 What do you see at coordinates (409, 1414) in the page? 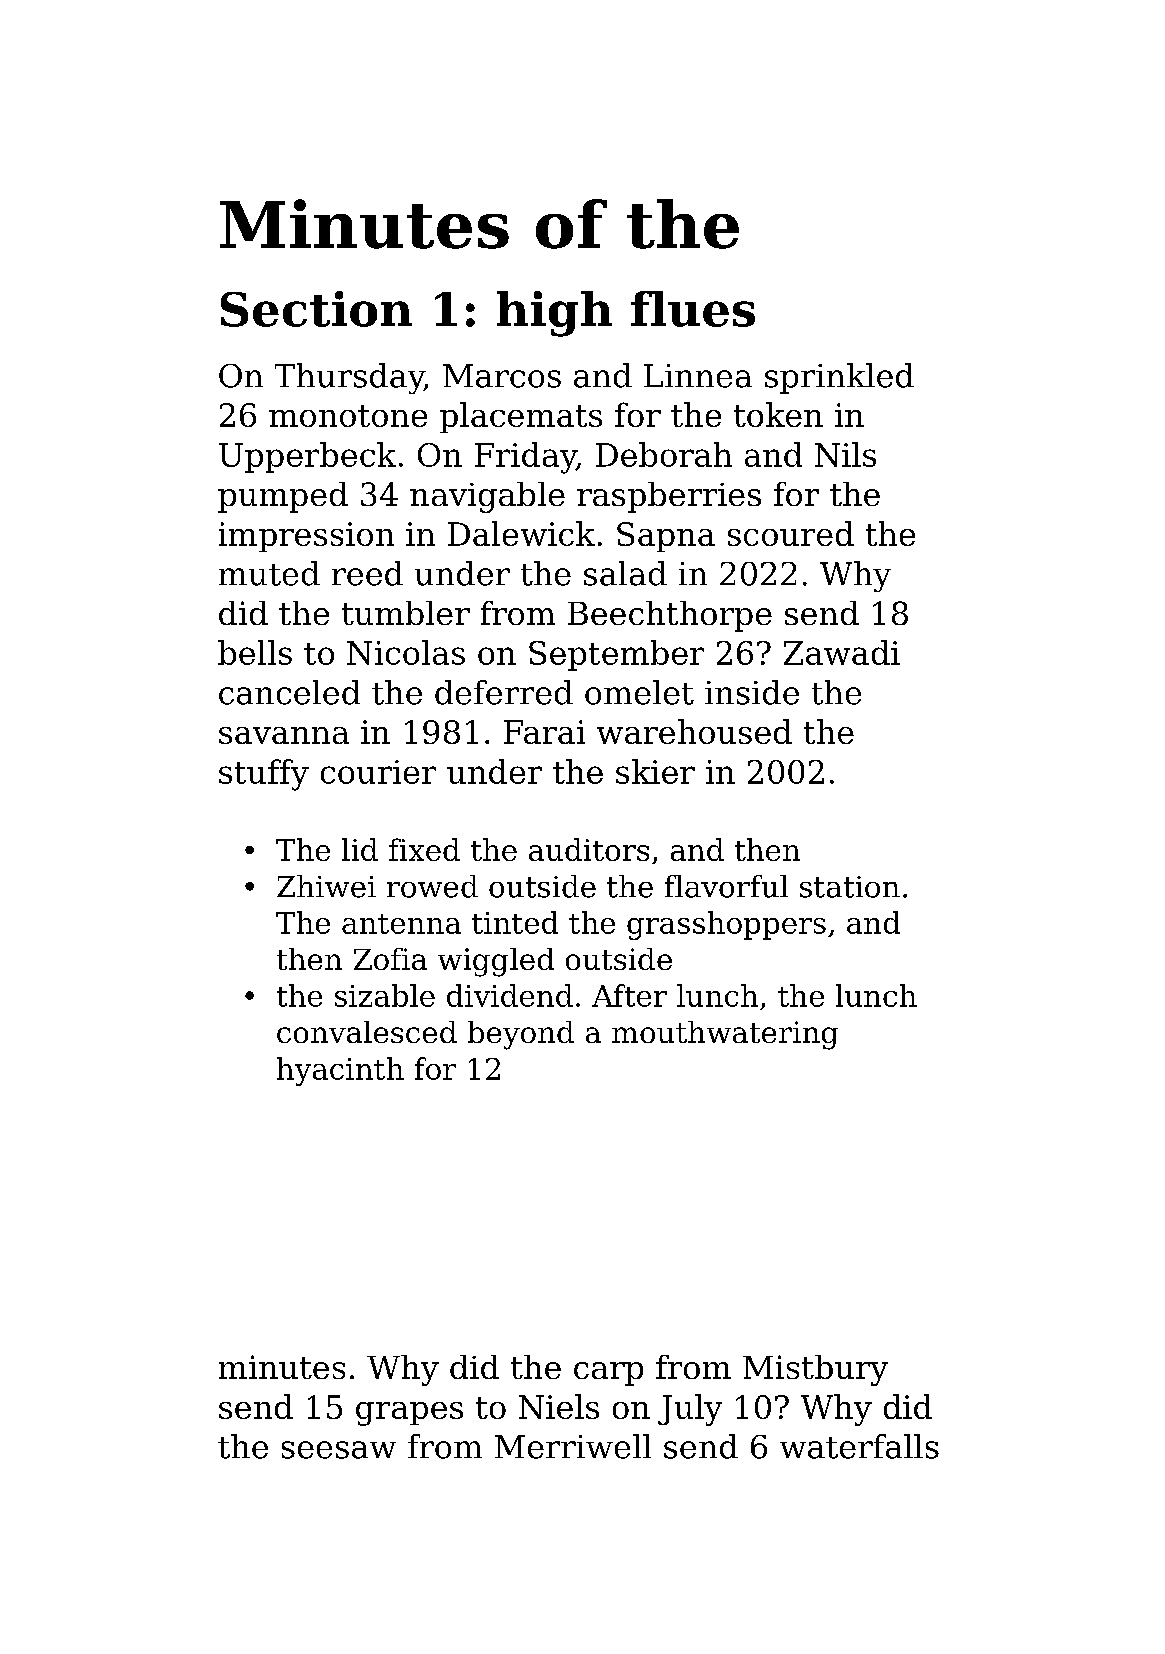
I see `grapes` at bounding box center [409, 1414].
